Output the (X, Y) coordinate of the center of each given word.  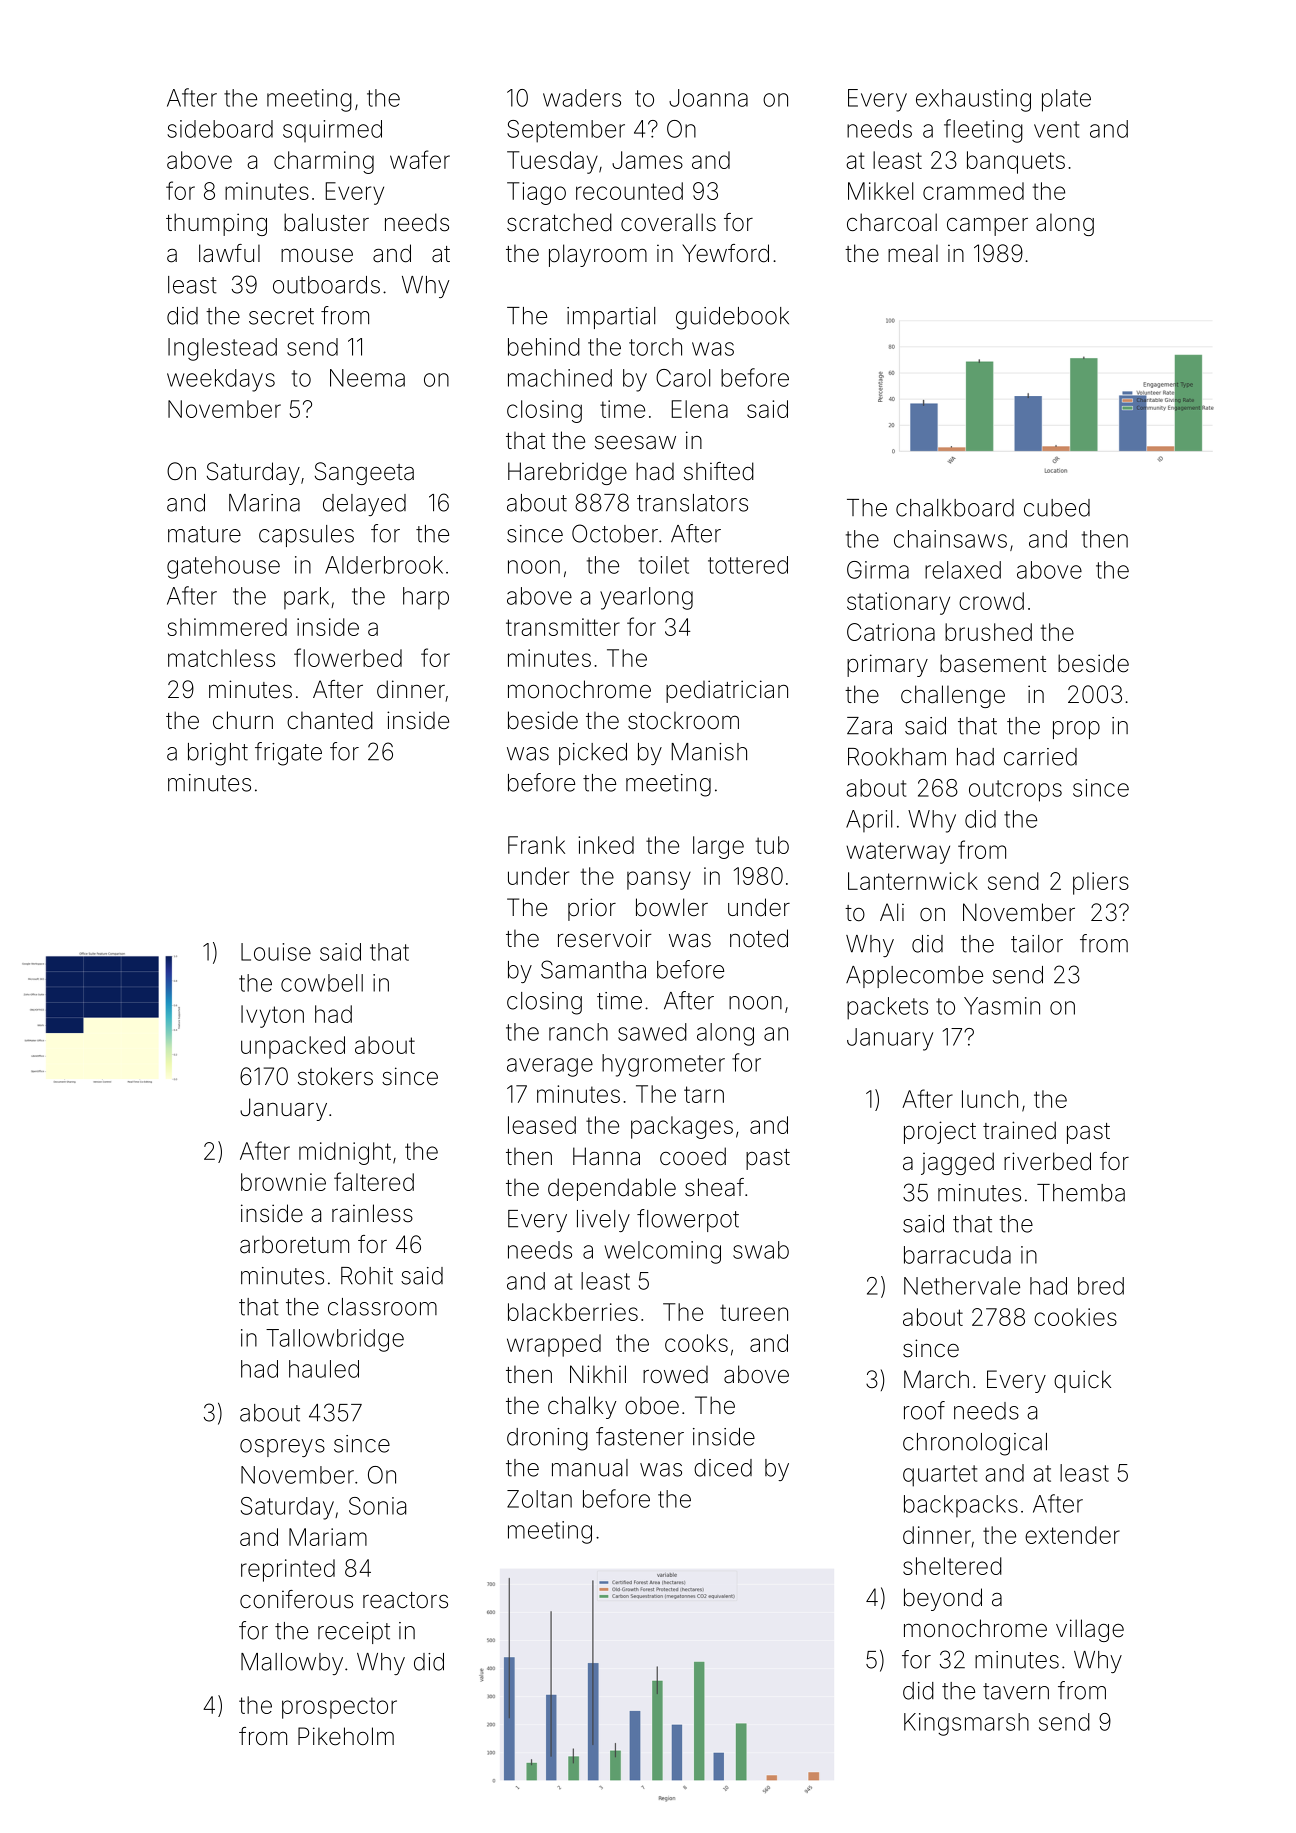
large (718, 847)
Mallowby (292, 1664)
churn (243, 720)
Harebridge (567, 473)
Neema (367, 378)
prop (1076, 730)
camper (987, 226)
